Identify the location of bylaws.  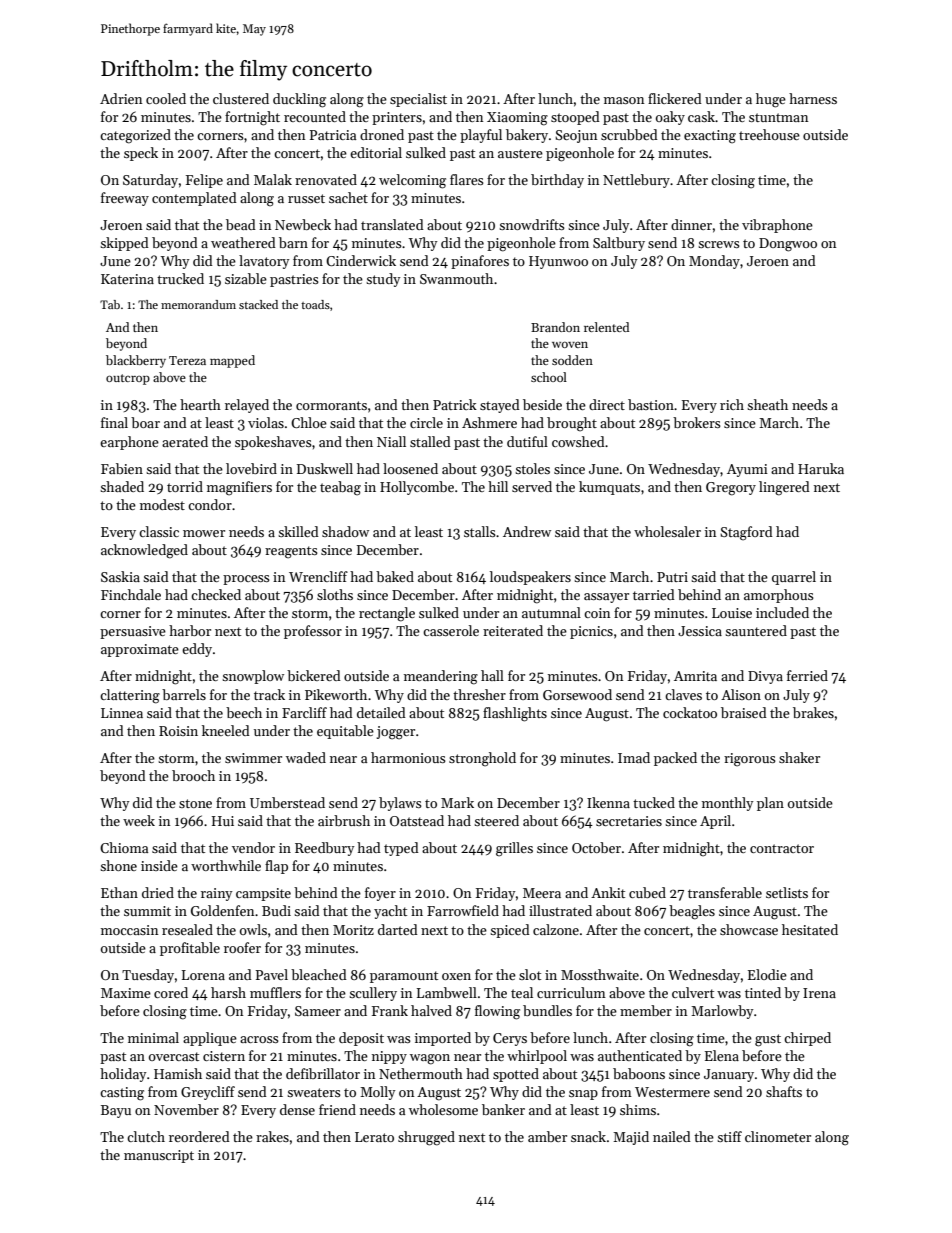
(400, 804).
